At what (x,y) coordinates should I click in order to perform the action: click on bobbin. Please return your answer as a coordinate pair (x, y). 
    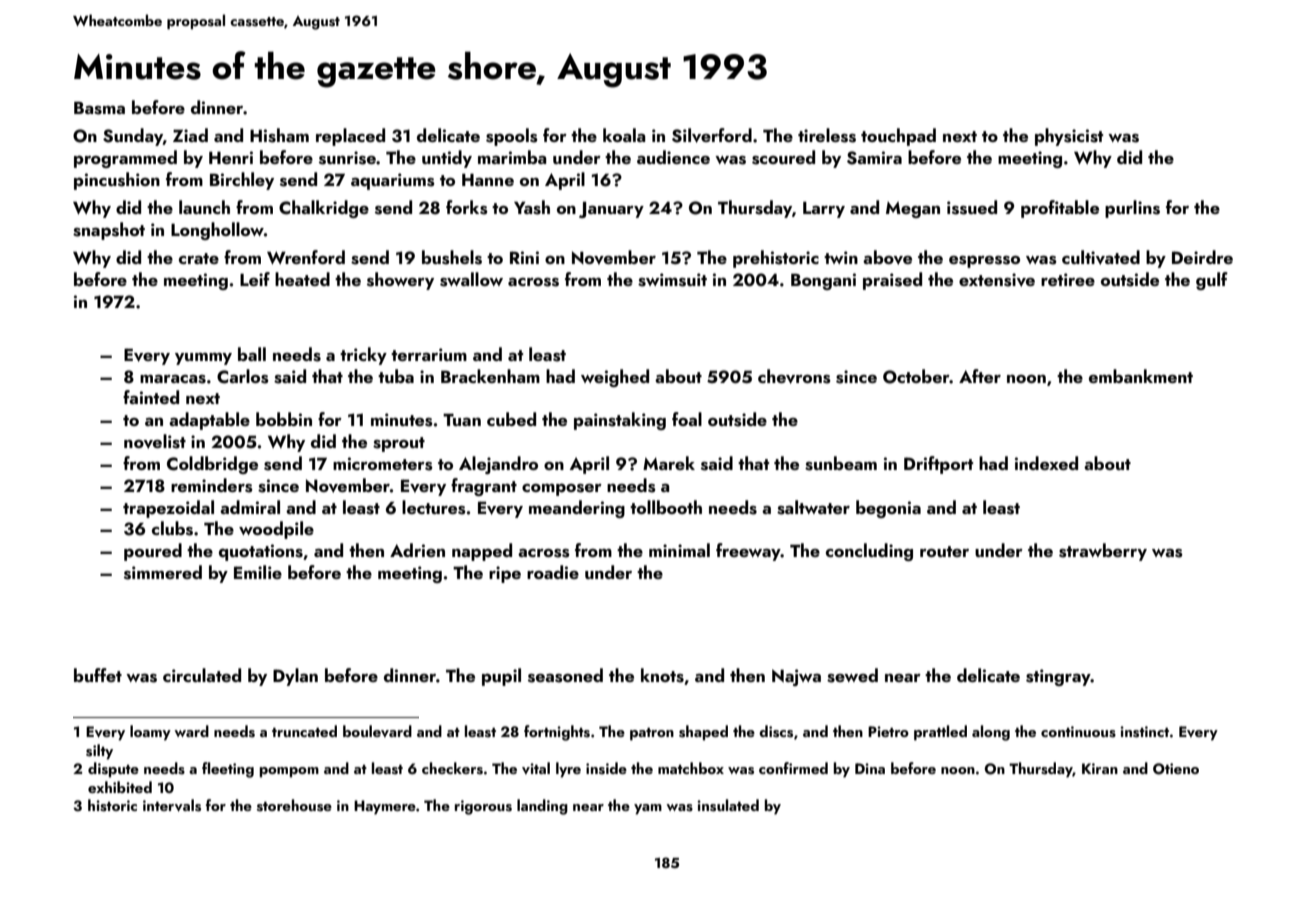
    Looking at the image, I should click on (284, 419).
